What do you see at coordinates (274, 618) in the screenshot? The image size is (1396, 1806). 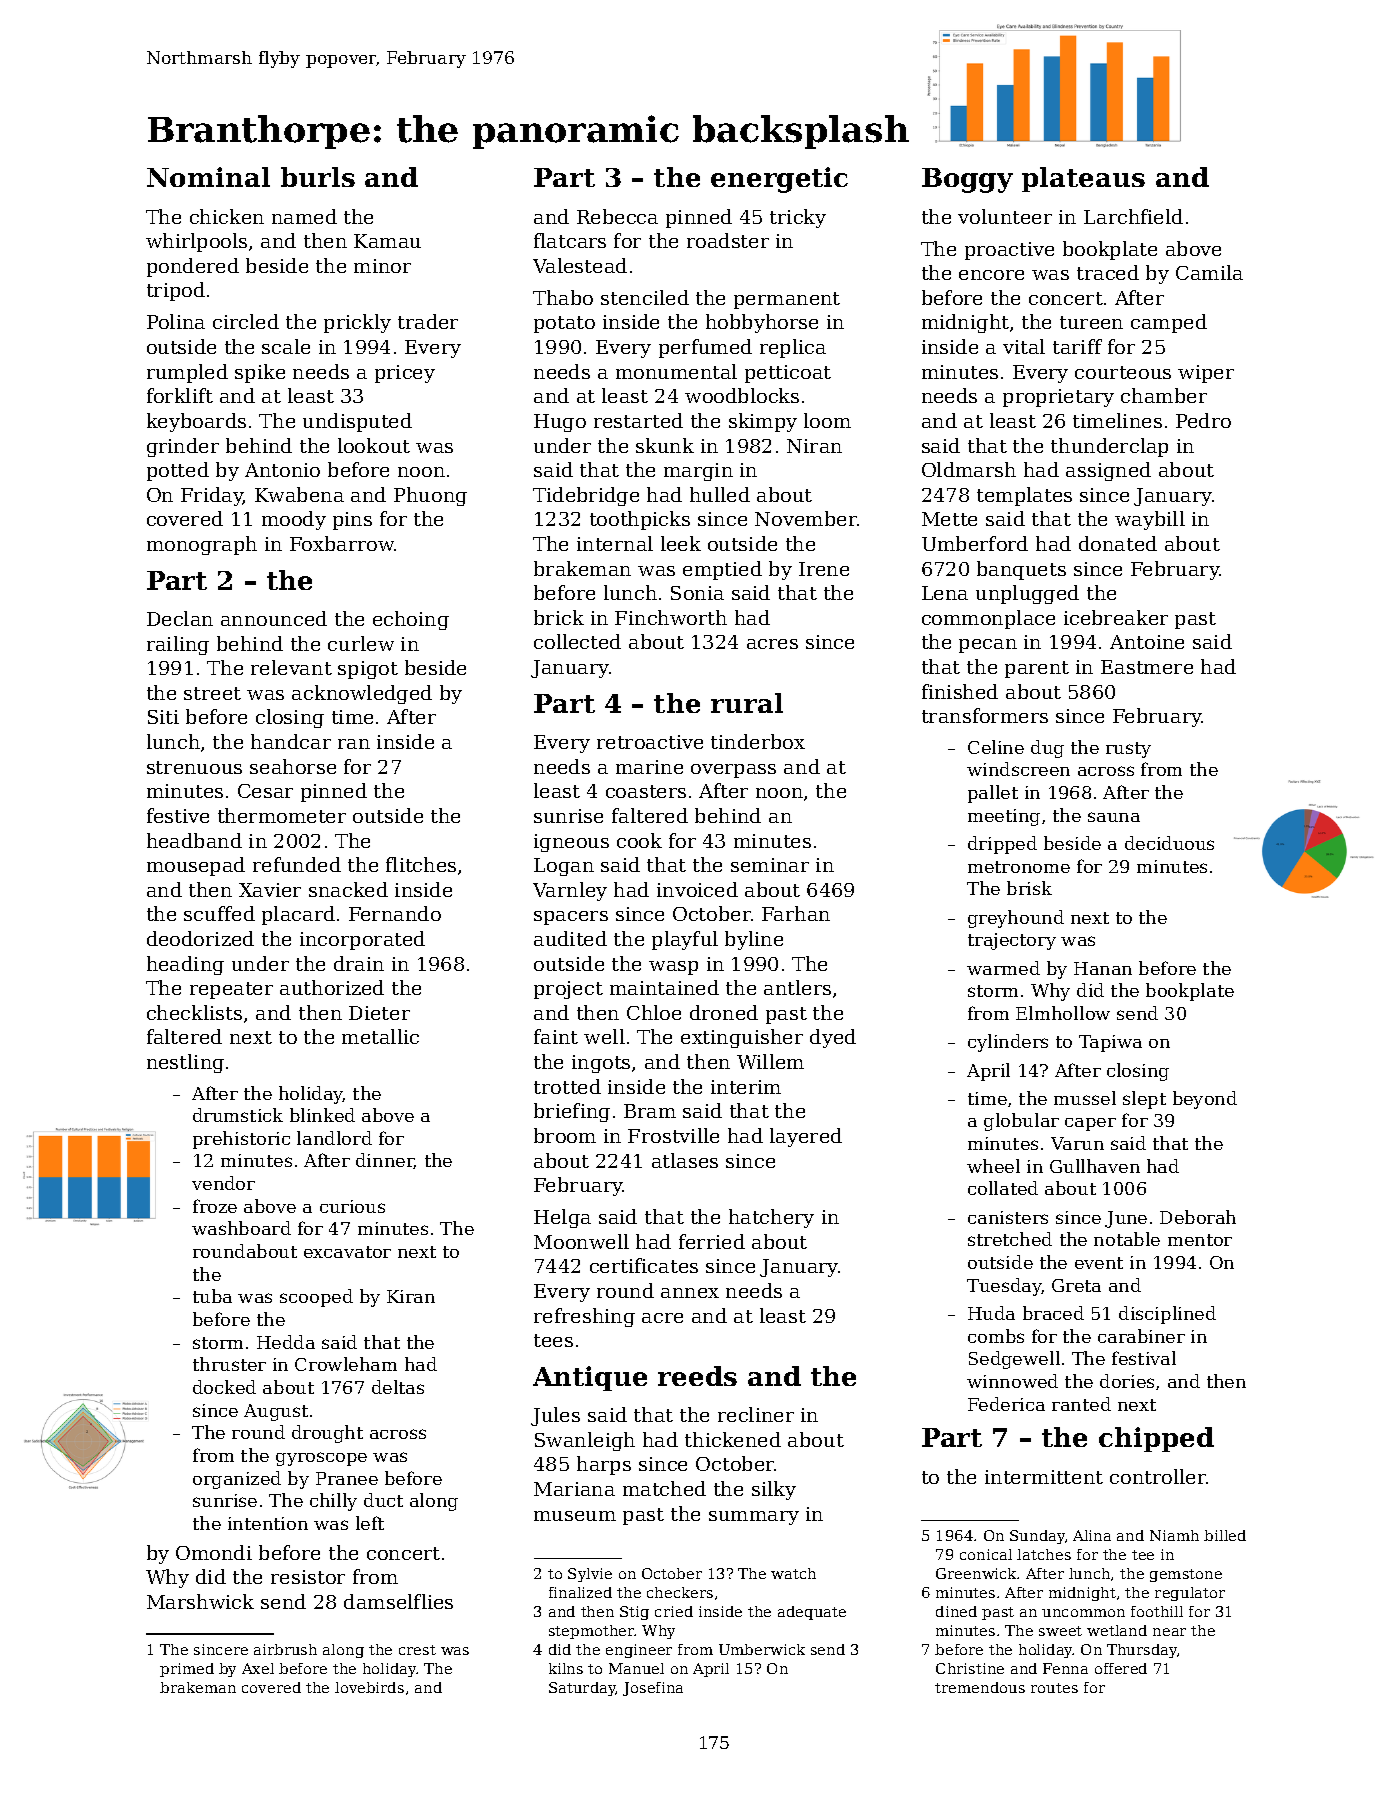 I see `announced` at bounding box center [274, 618].
